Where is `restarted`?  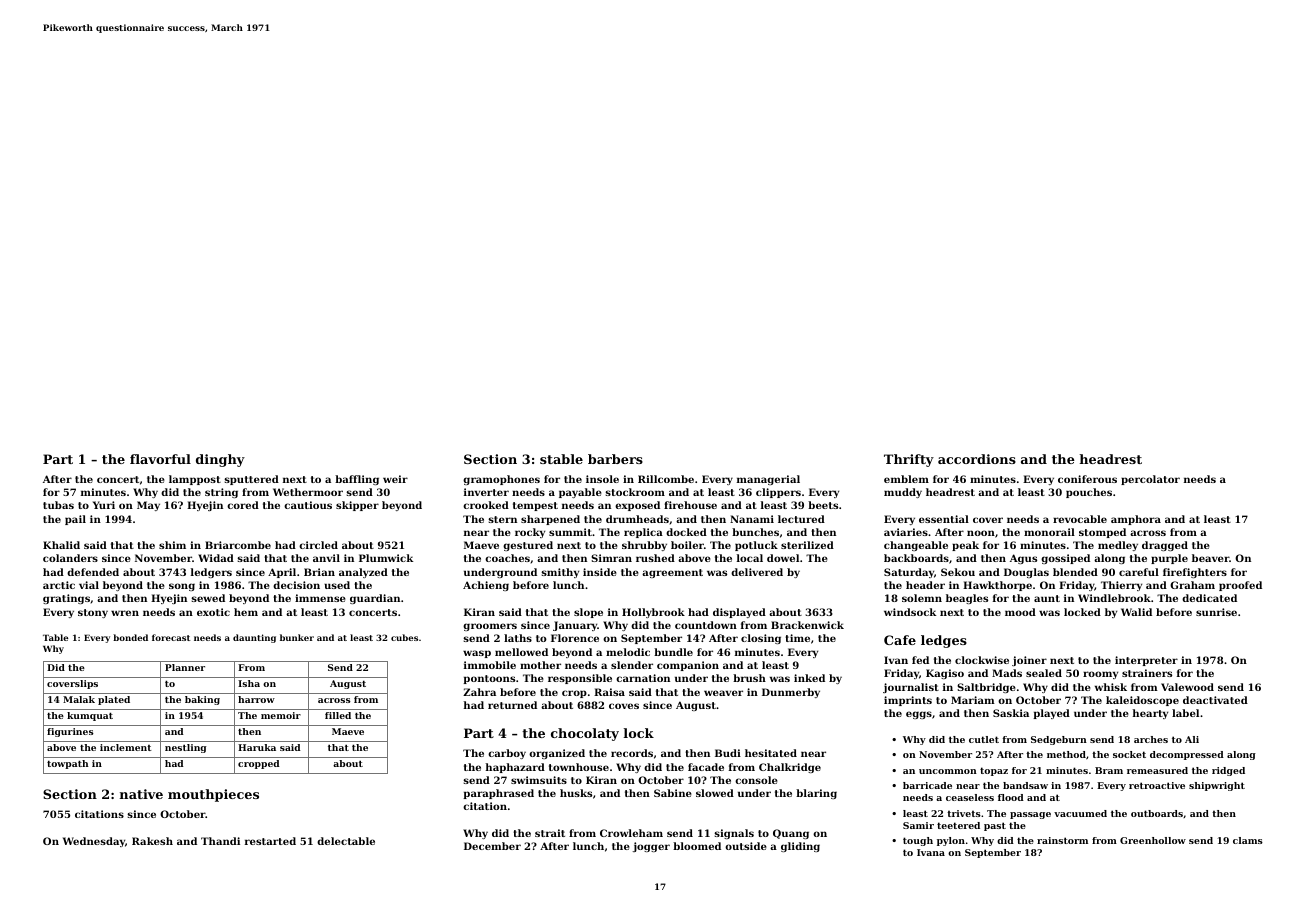 restarted is located at coordinates (270, 841).
